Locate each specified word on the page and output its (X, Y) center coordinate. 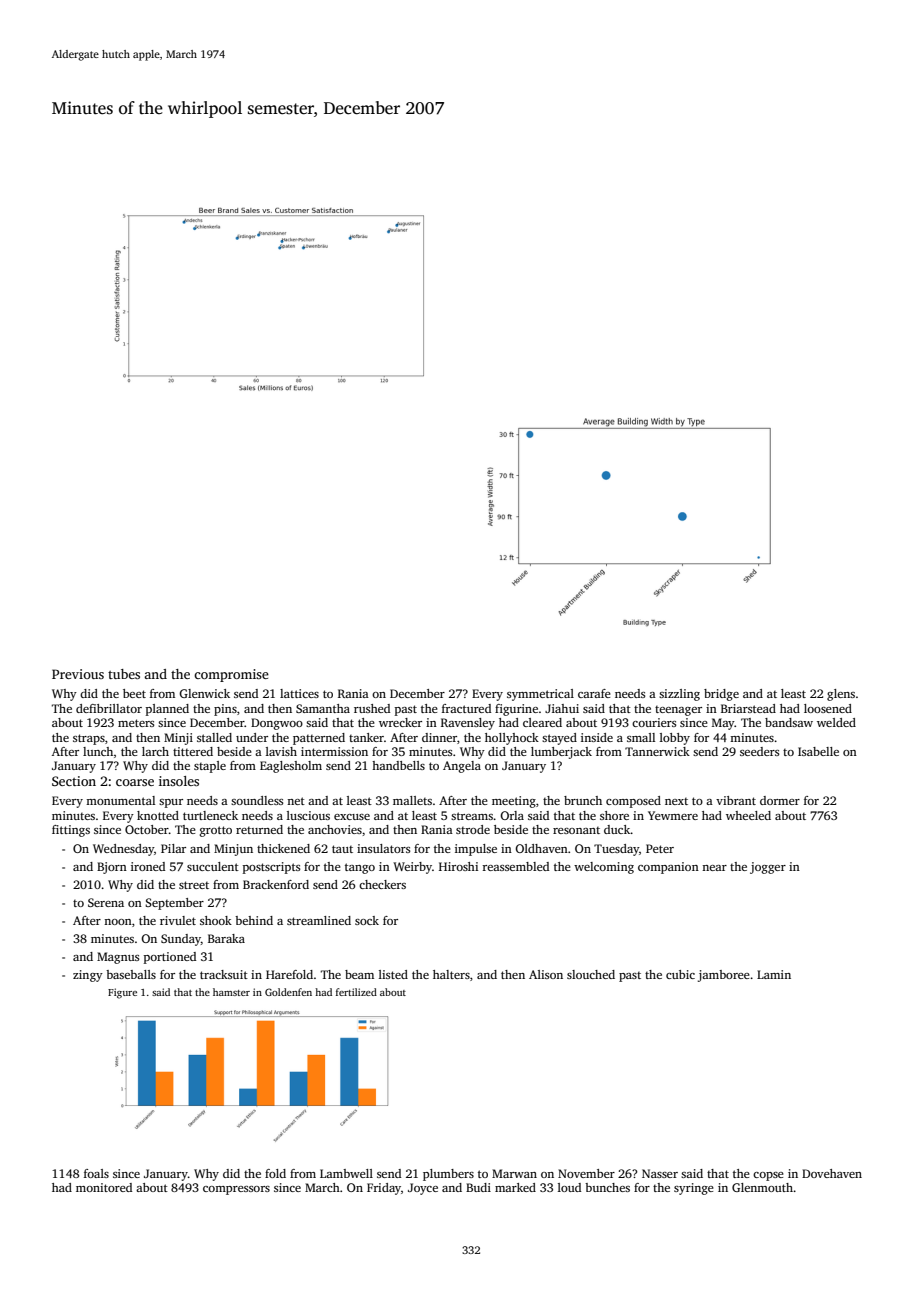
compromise (231, 675)
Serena (106, 902)
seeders (759, 751)
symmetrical (540, 695)
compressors (236, 1190)
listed (393, 974)
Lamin (774, 974)
